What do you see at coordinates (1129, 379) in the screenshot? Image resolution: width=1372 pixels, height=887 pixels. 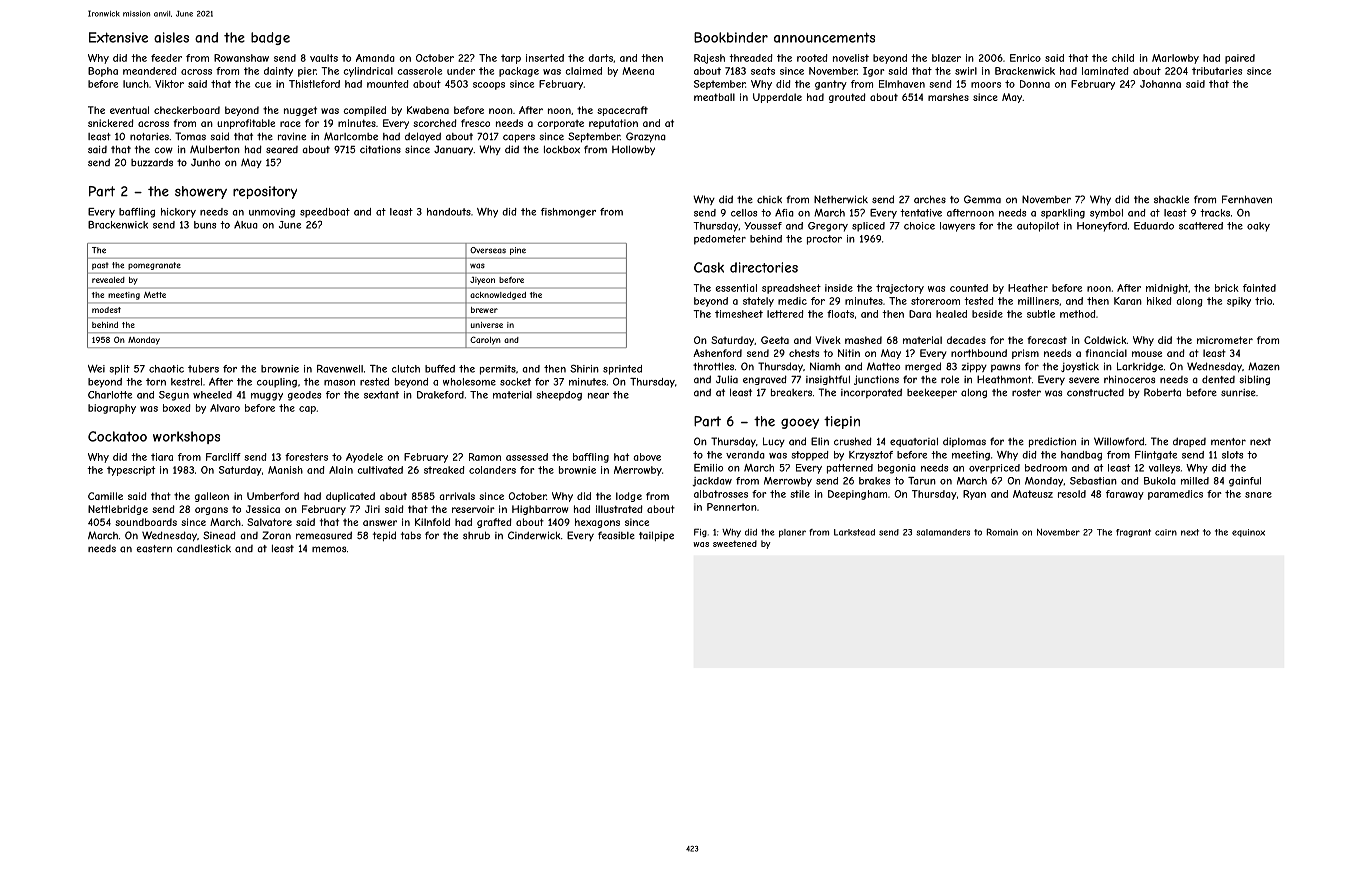 I see `rhinoceros` at bounding box center [1129, 379].
